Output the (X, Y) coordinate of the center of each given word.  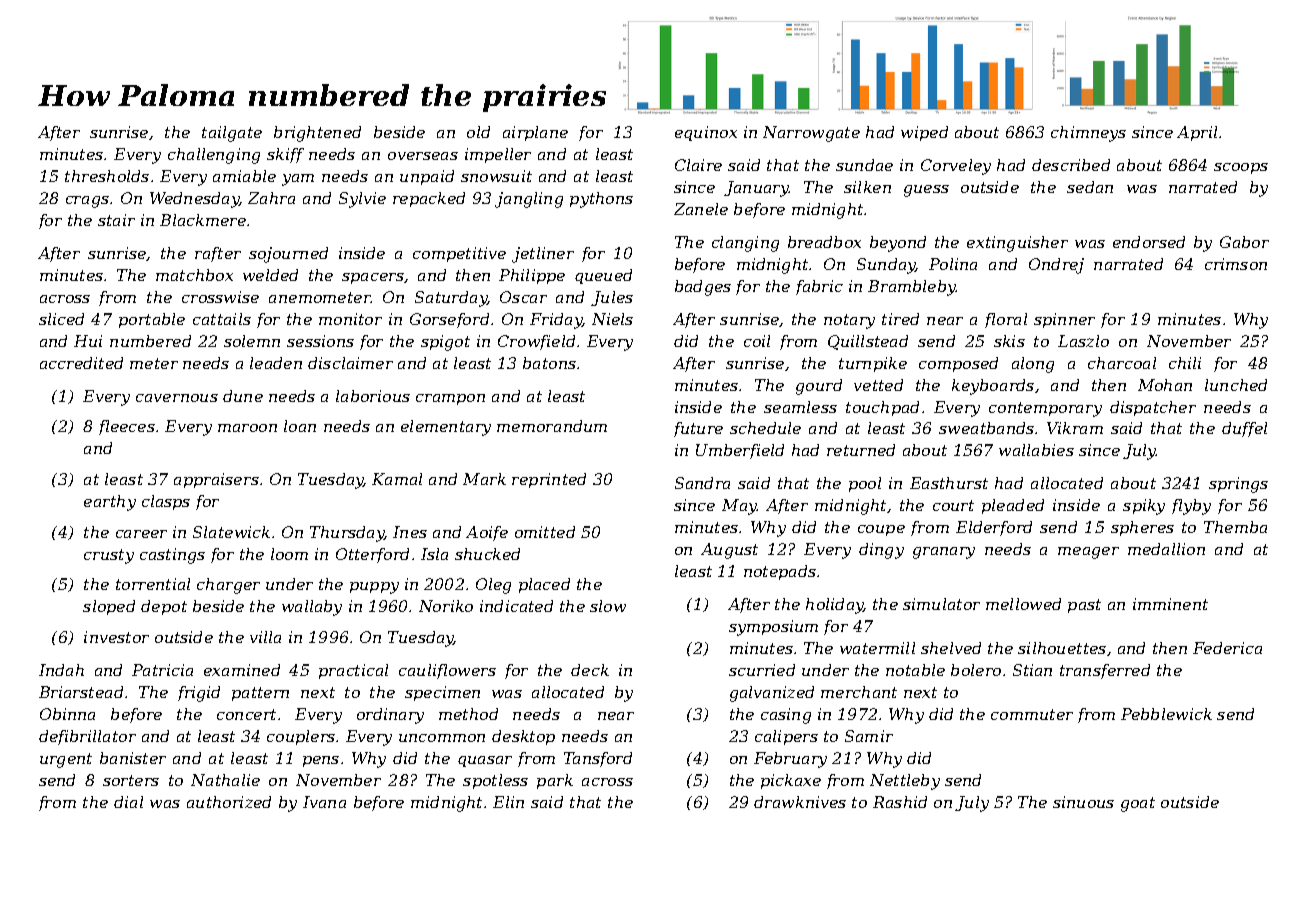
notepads (780, 572)
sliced (61, 319)
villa (265, 637)
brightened (317, 134)
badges (703, 288)
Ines (410, 532)
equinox (706, 133)
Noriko (446, 606)
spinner (1064, 320)
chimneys (1088, 134)
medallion (1166, 549)
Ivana (324, 802)
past (1084, 606)
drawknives (800, 802)
